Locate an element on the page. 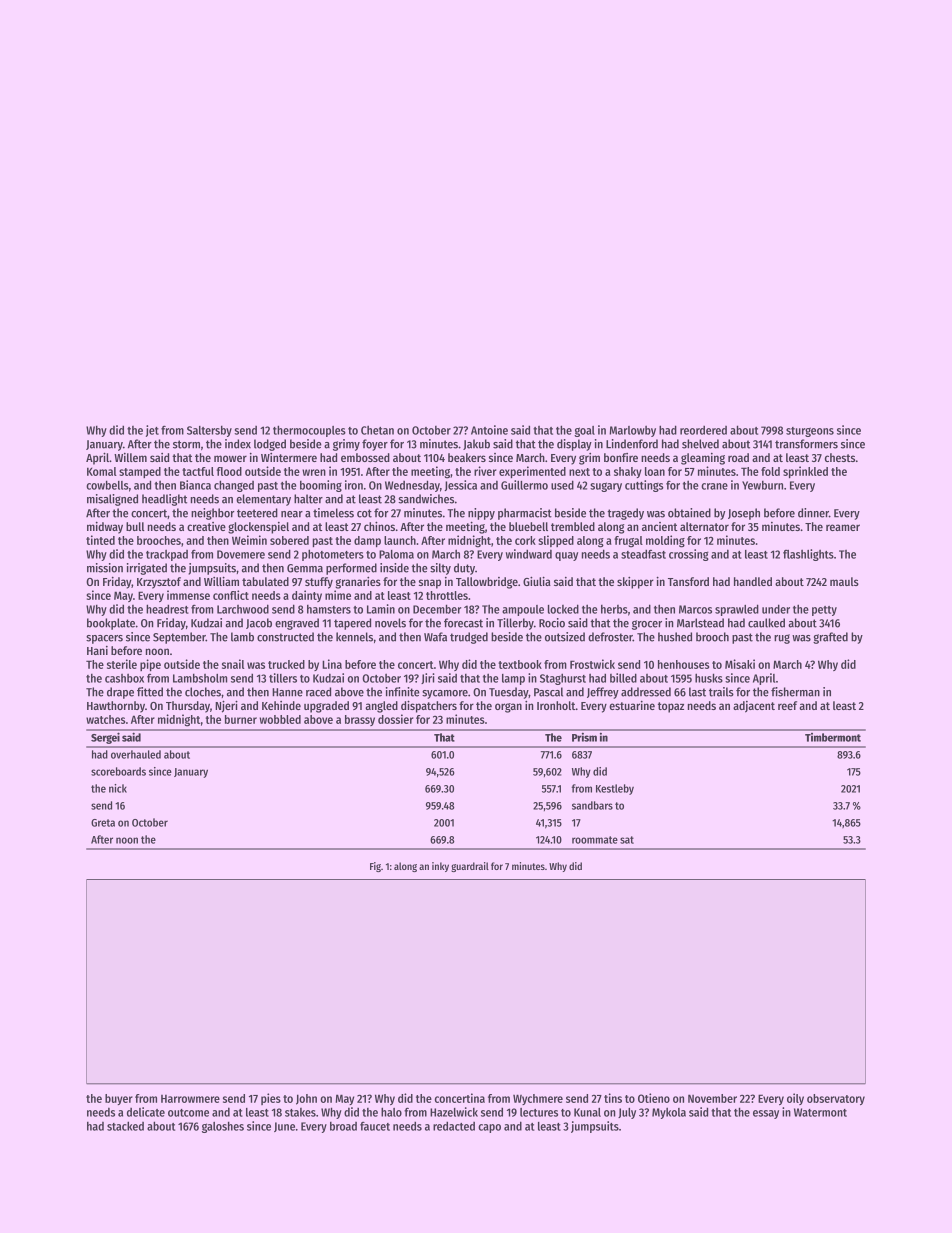 The width and height of the document is (952, 1233). novels is located at coordinates (390, 623).
